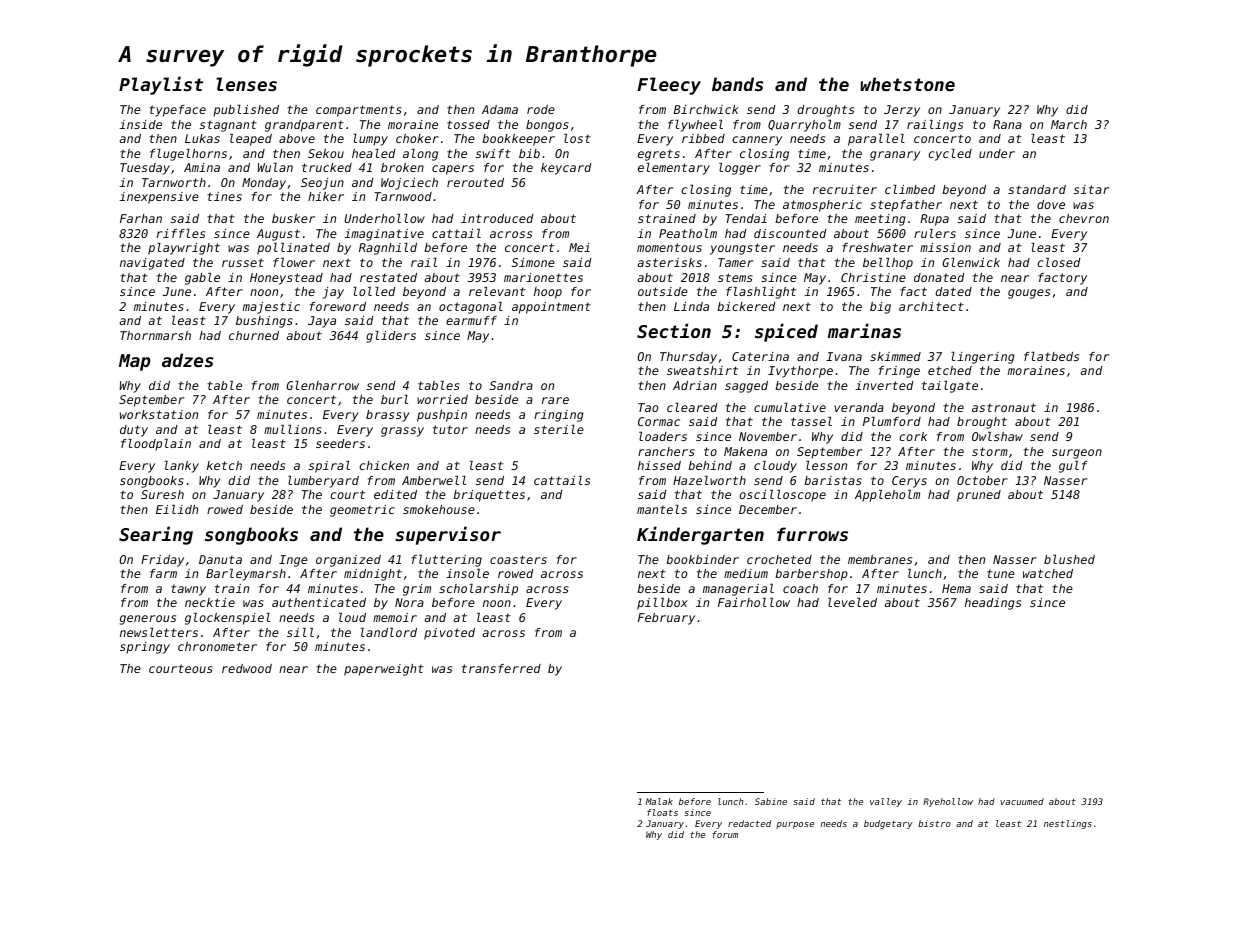  What do you see at coordinates (669, 86) in the screenshot?
I see `Fleecy` at bounding box center [669, 86].
